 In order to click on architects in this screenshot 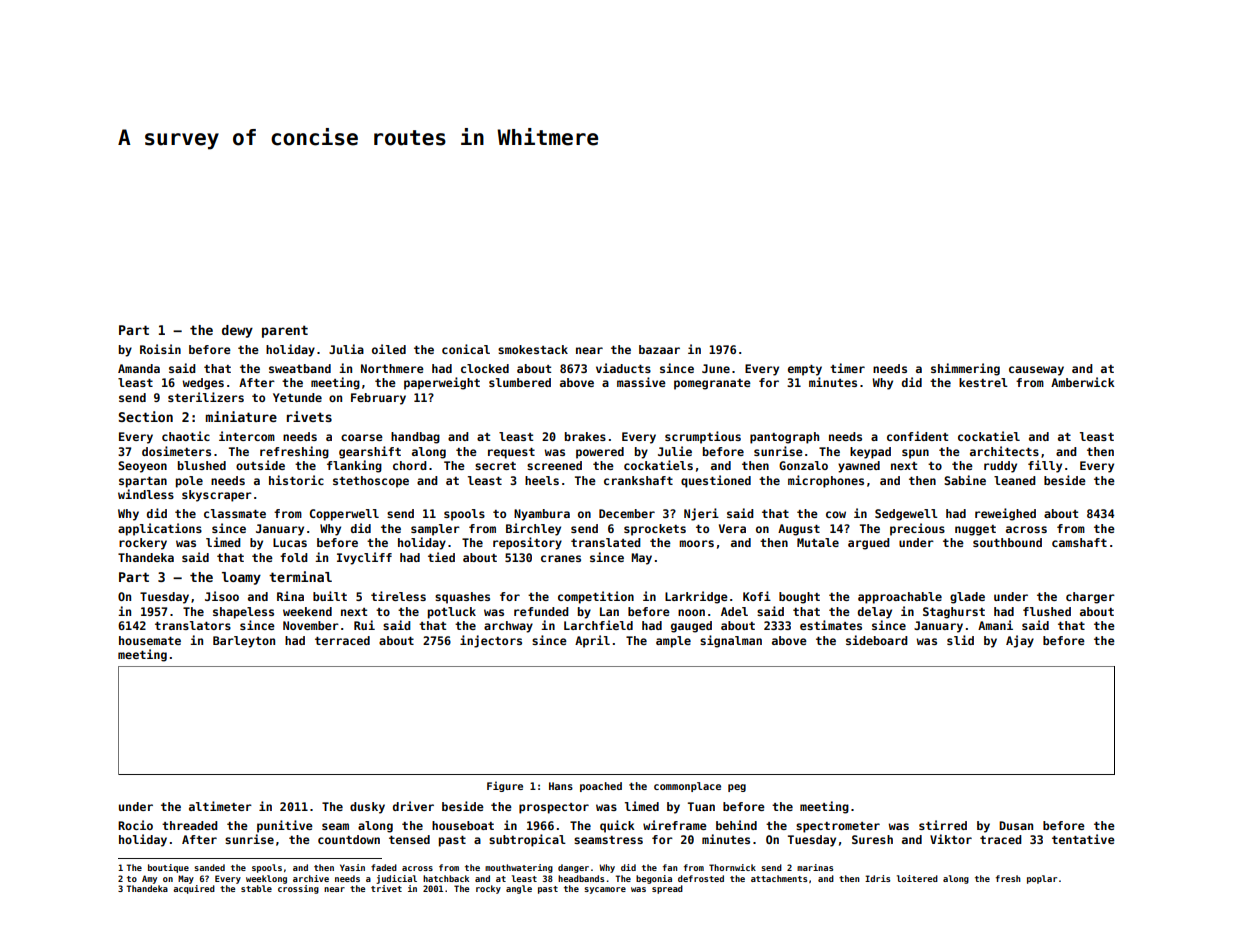, I will do `click(1004, 451)`.
